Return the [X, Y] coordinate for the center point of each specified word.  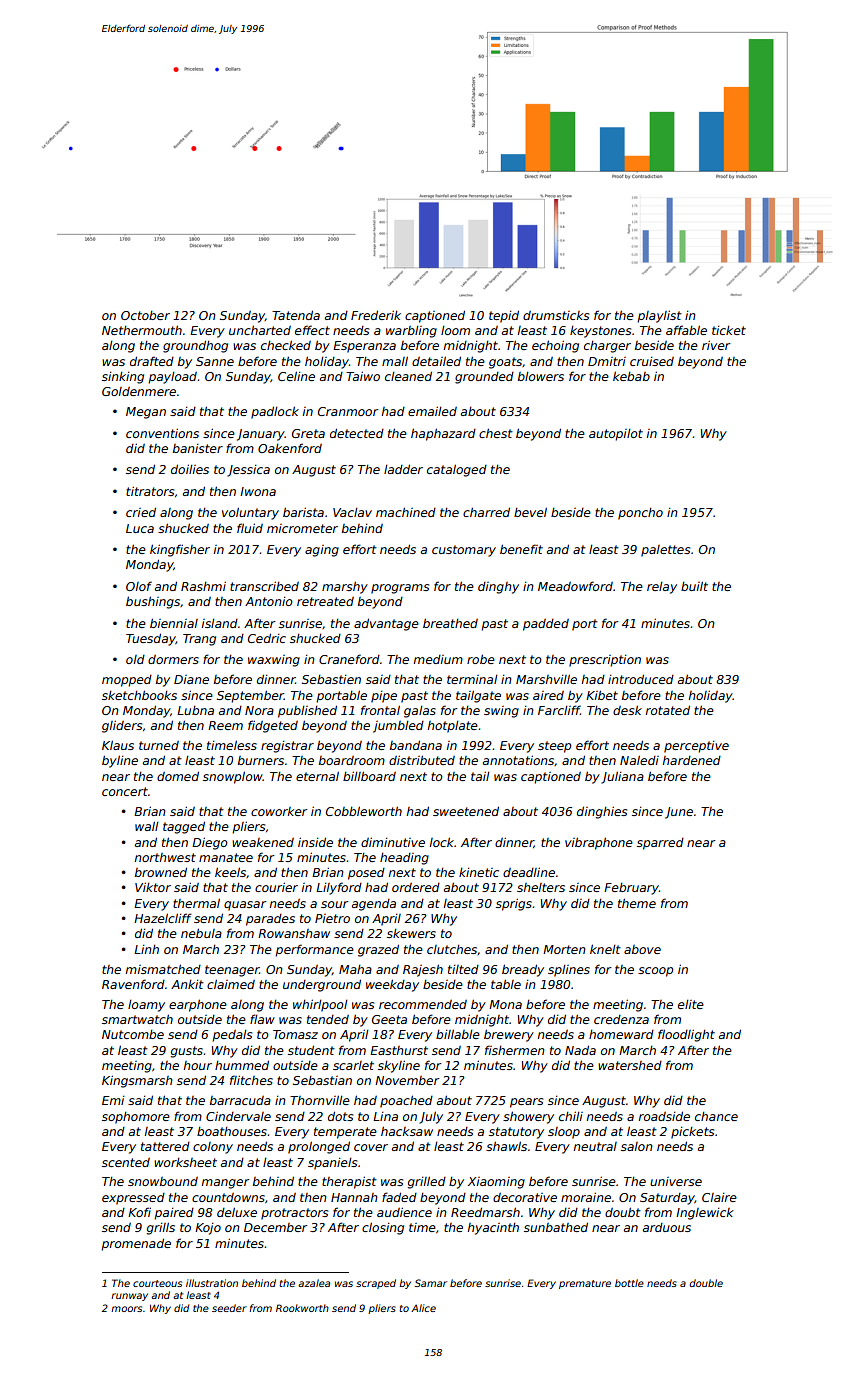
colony [213, 1148]
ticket [729, 330]
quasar [245, 906]
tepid [504, 316]
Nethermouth [142, 330]
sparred [660, 844]
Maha [355, 969]
